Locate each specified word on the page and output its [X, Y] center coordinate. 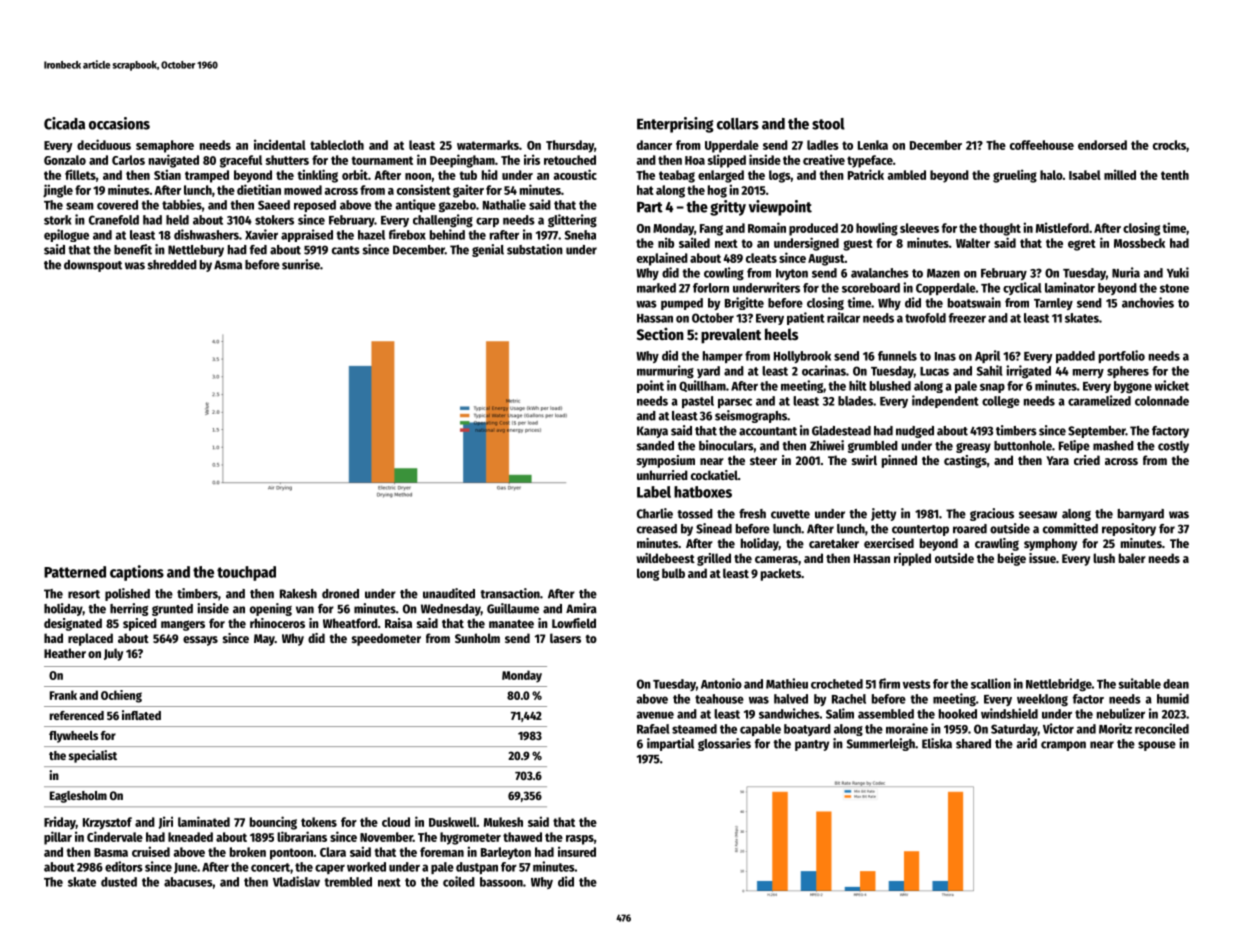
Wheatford [350, 623]
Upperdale [732, 146]
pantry [812, 745]
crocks [1169, 145]
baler [1132, 558]
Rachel [849, 699]
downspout [93, 266]
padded [1075, 357]
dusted [119, 882]
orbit [355, 174]
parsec [735, 403]
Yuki [1178, 272]
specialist [93, 756]
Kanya [652, 432]
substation [535, 249]
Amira [581, 608]
